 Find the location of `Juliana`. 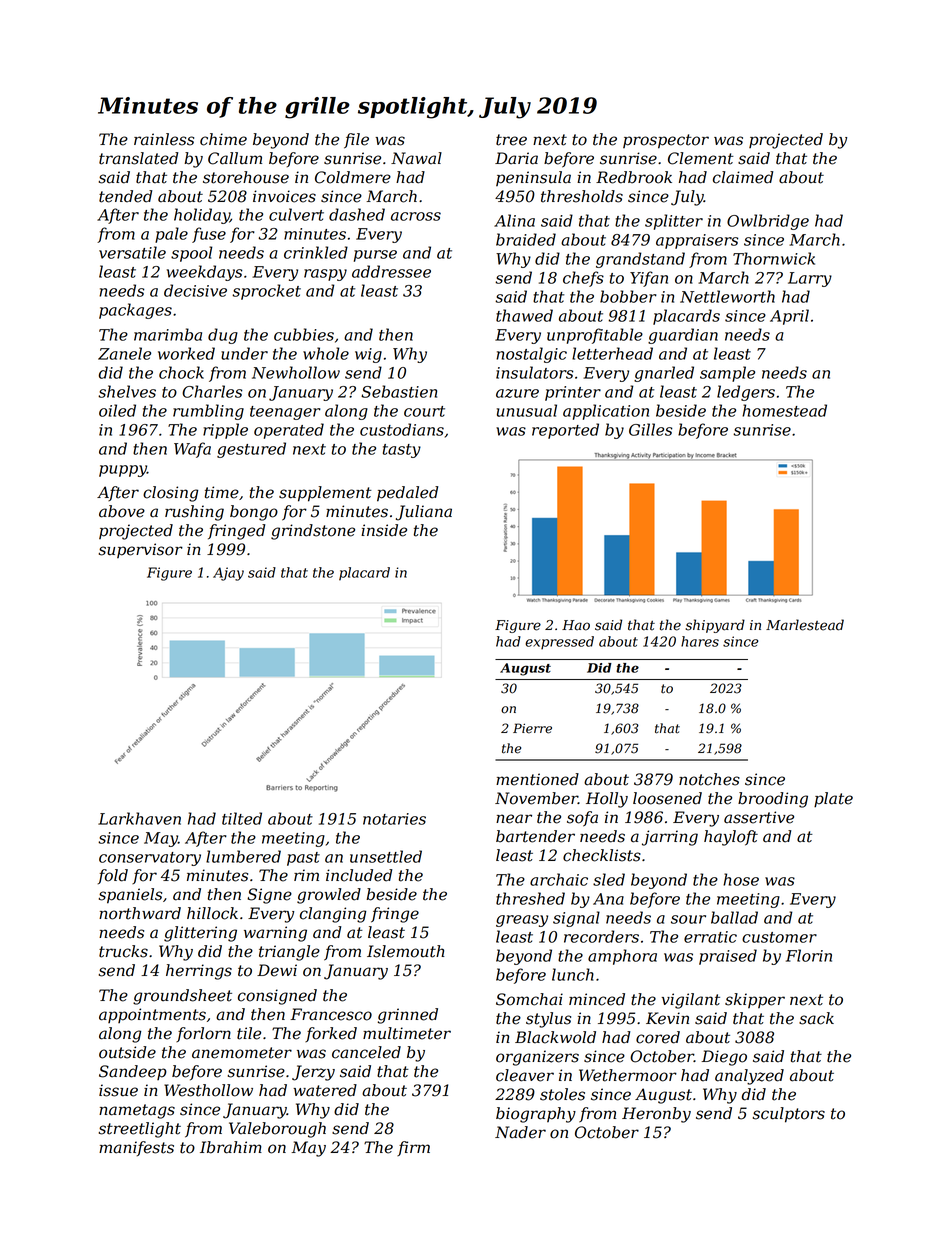

Juliana is located at coordinates (424, 513).
